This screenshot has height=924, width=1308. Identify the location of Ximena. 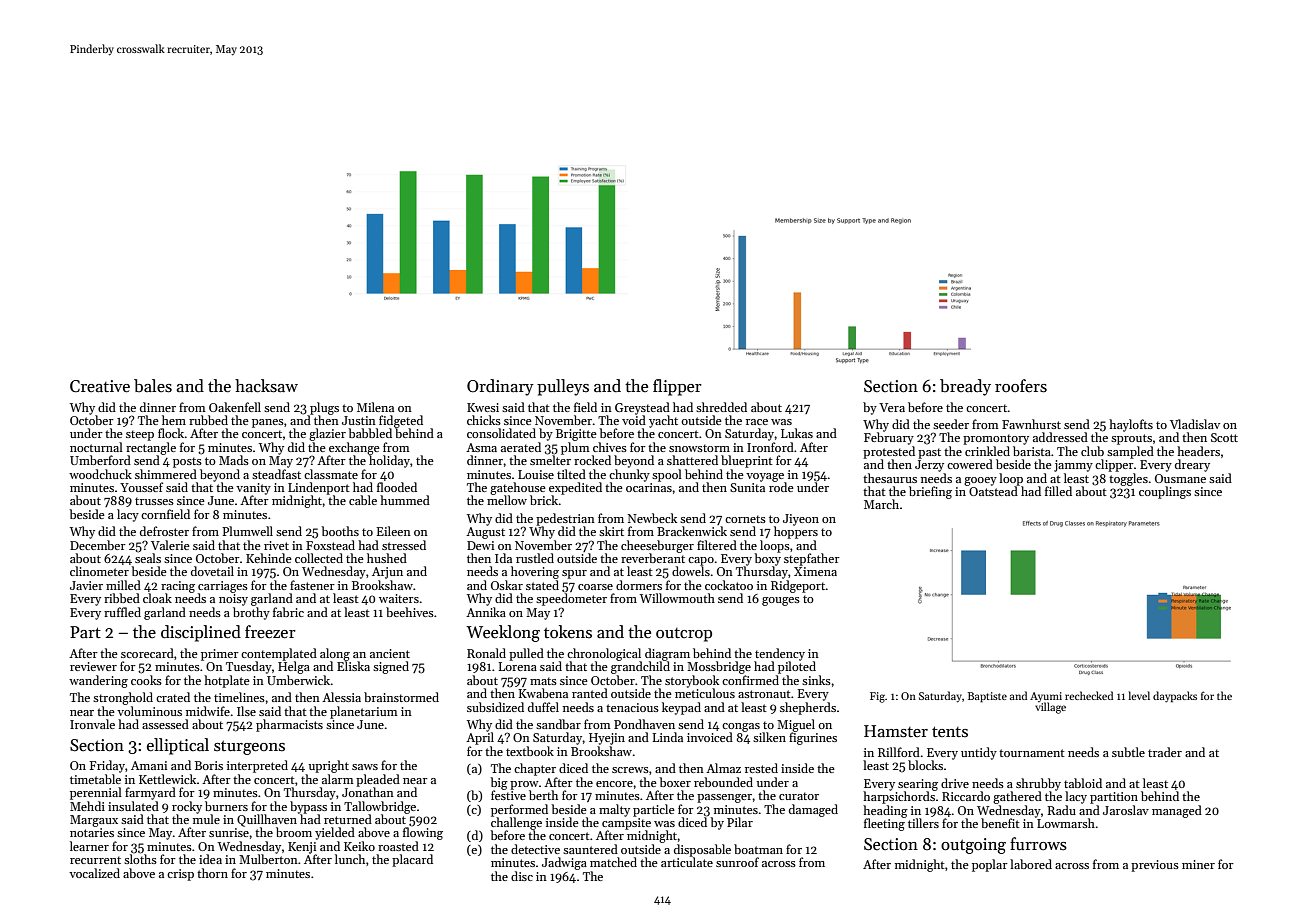
(815, 571).
